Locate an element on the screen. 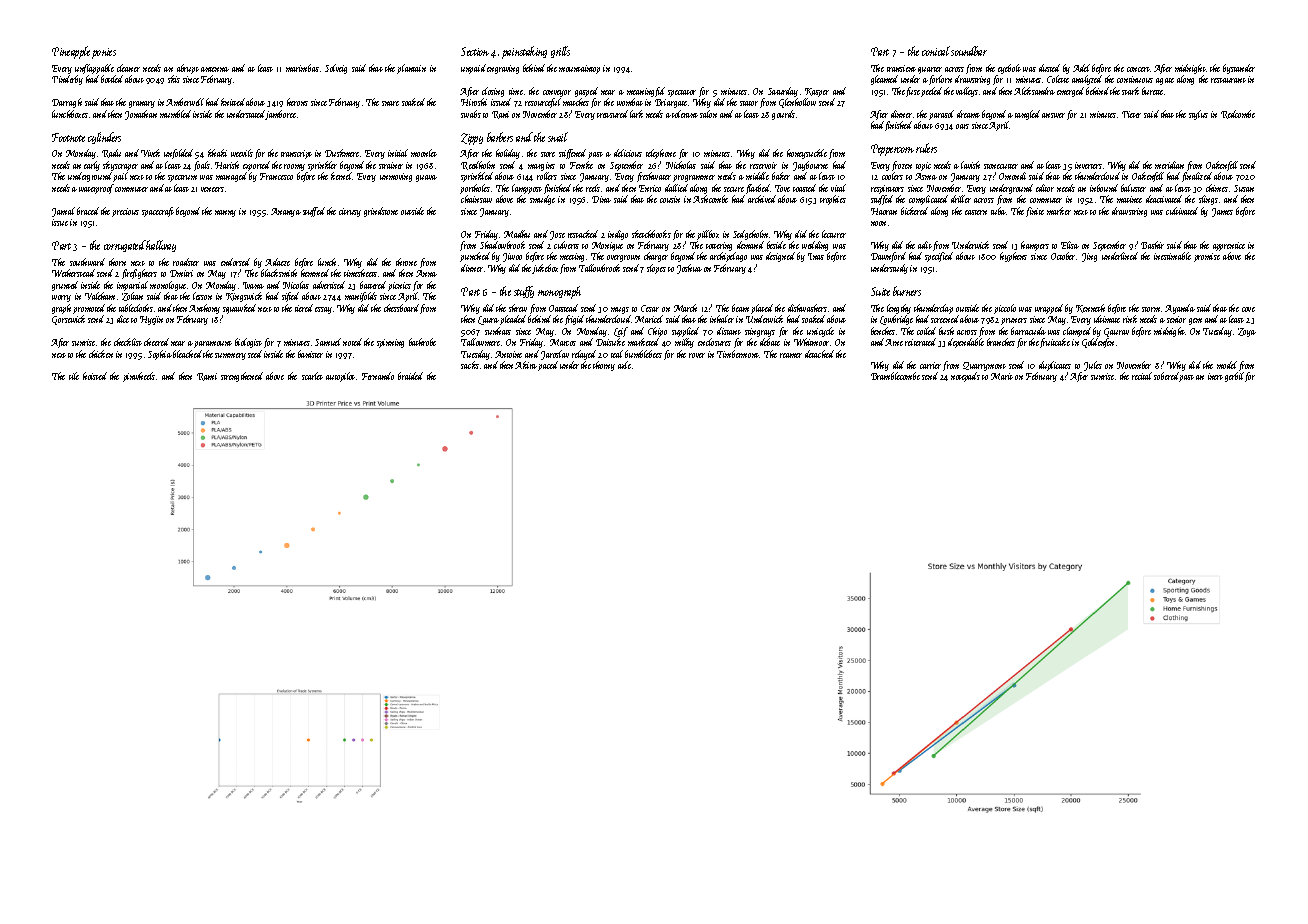  tile is located at coordinates (74, 376).
